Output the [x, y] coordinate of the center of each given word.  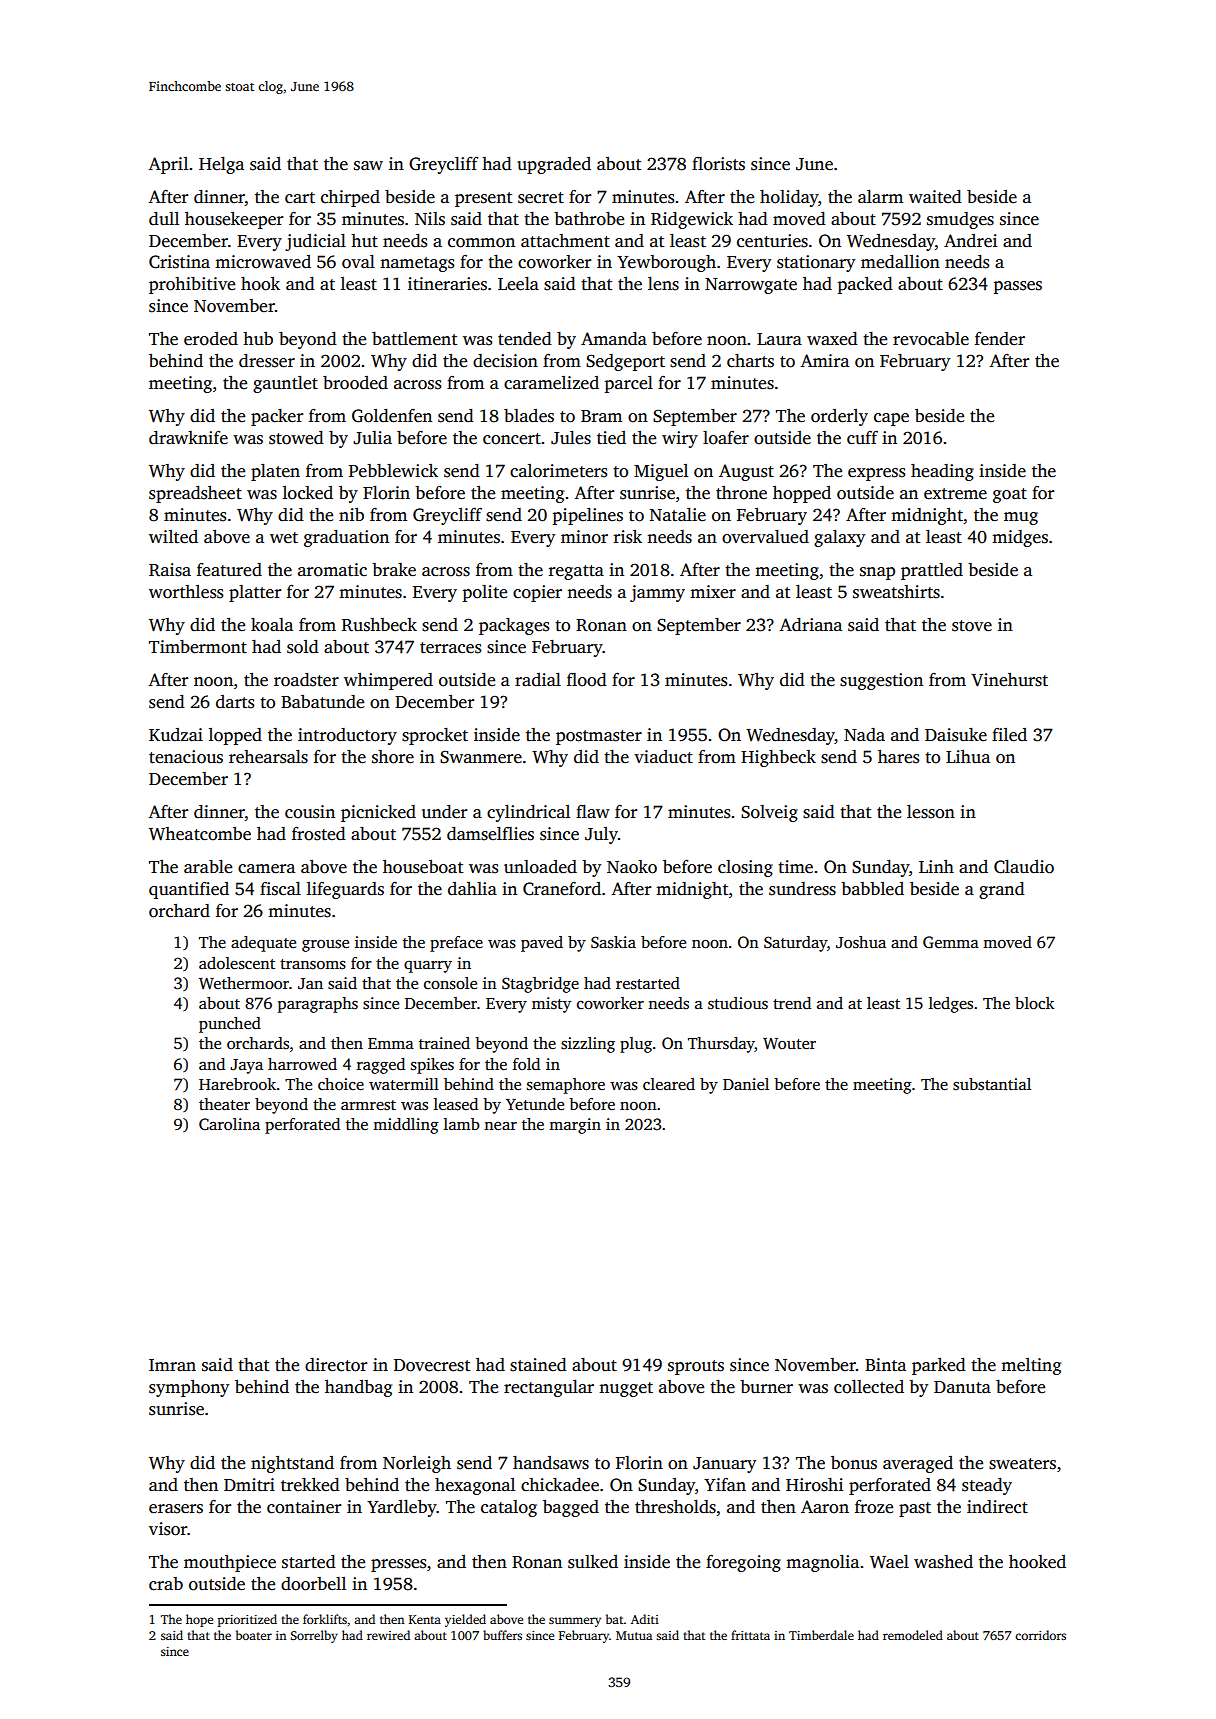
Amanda [614, 339]
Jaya [246, 1066]
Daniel [746, 1084]
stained [538, 1365]
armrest [368, 1105]
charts [750, 361]
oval [358, 262]
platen [275, 472]
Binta [885, 1365]
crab [166, 1584]
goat [1010, 495]
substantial [992, 1084]
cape [891, 419]
